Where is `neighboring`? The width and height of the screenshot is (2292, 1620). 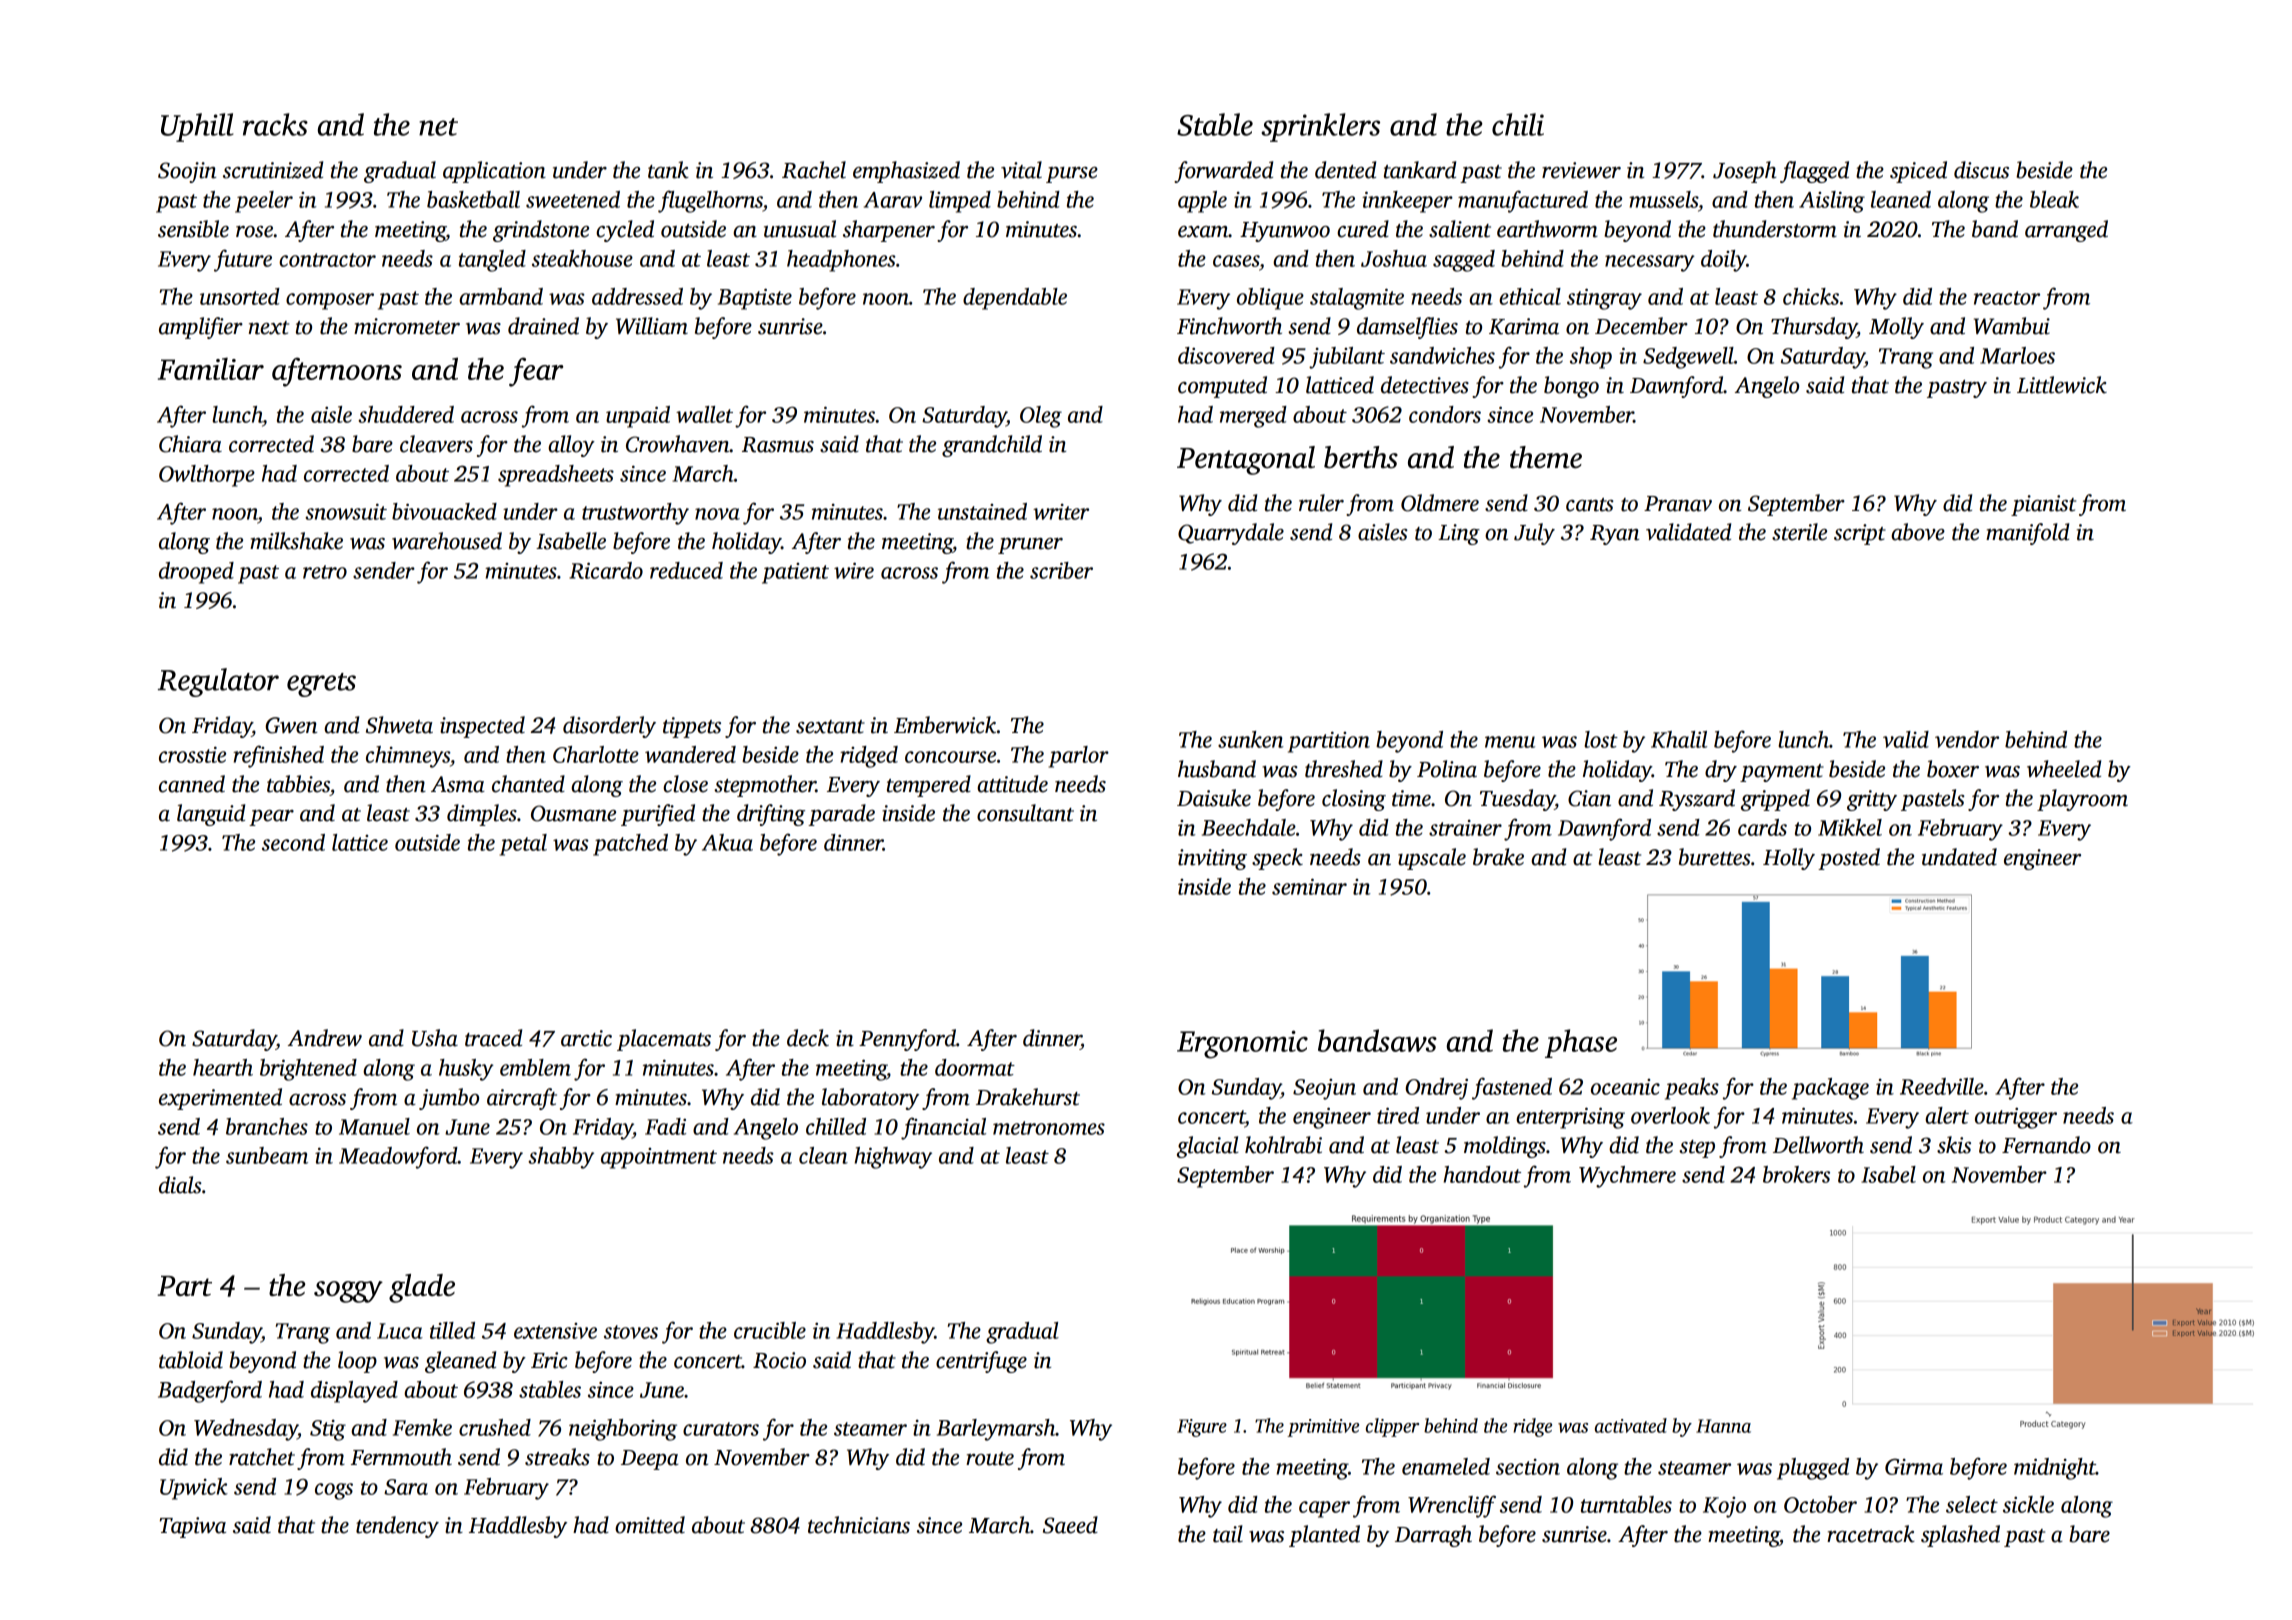
neighboring is located at coordinates (623, 1430).
